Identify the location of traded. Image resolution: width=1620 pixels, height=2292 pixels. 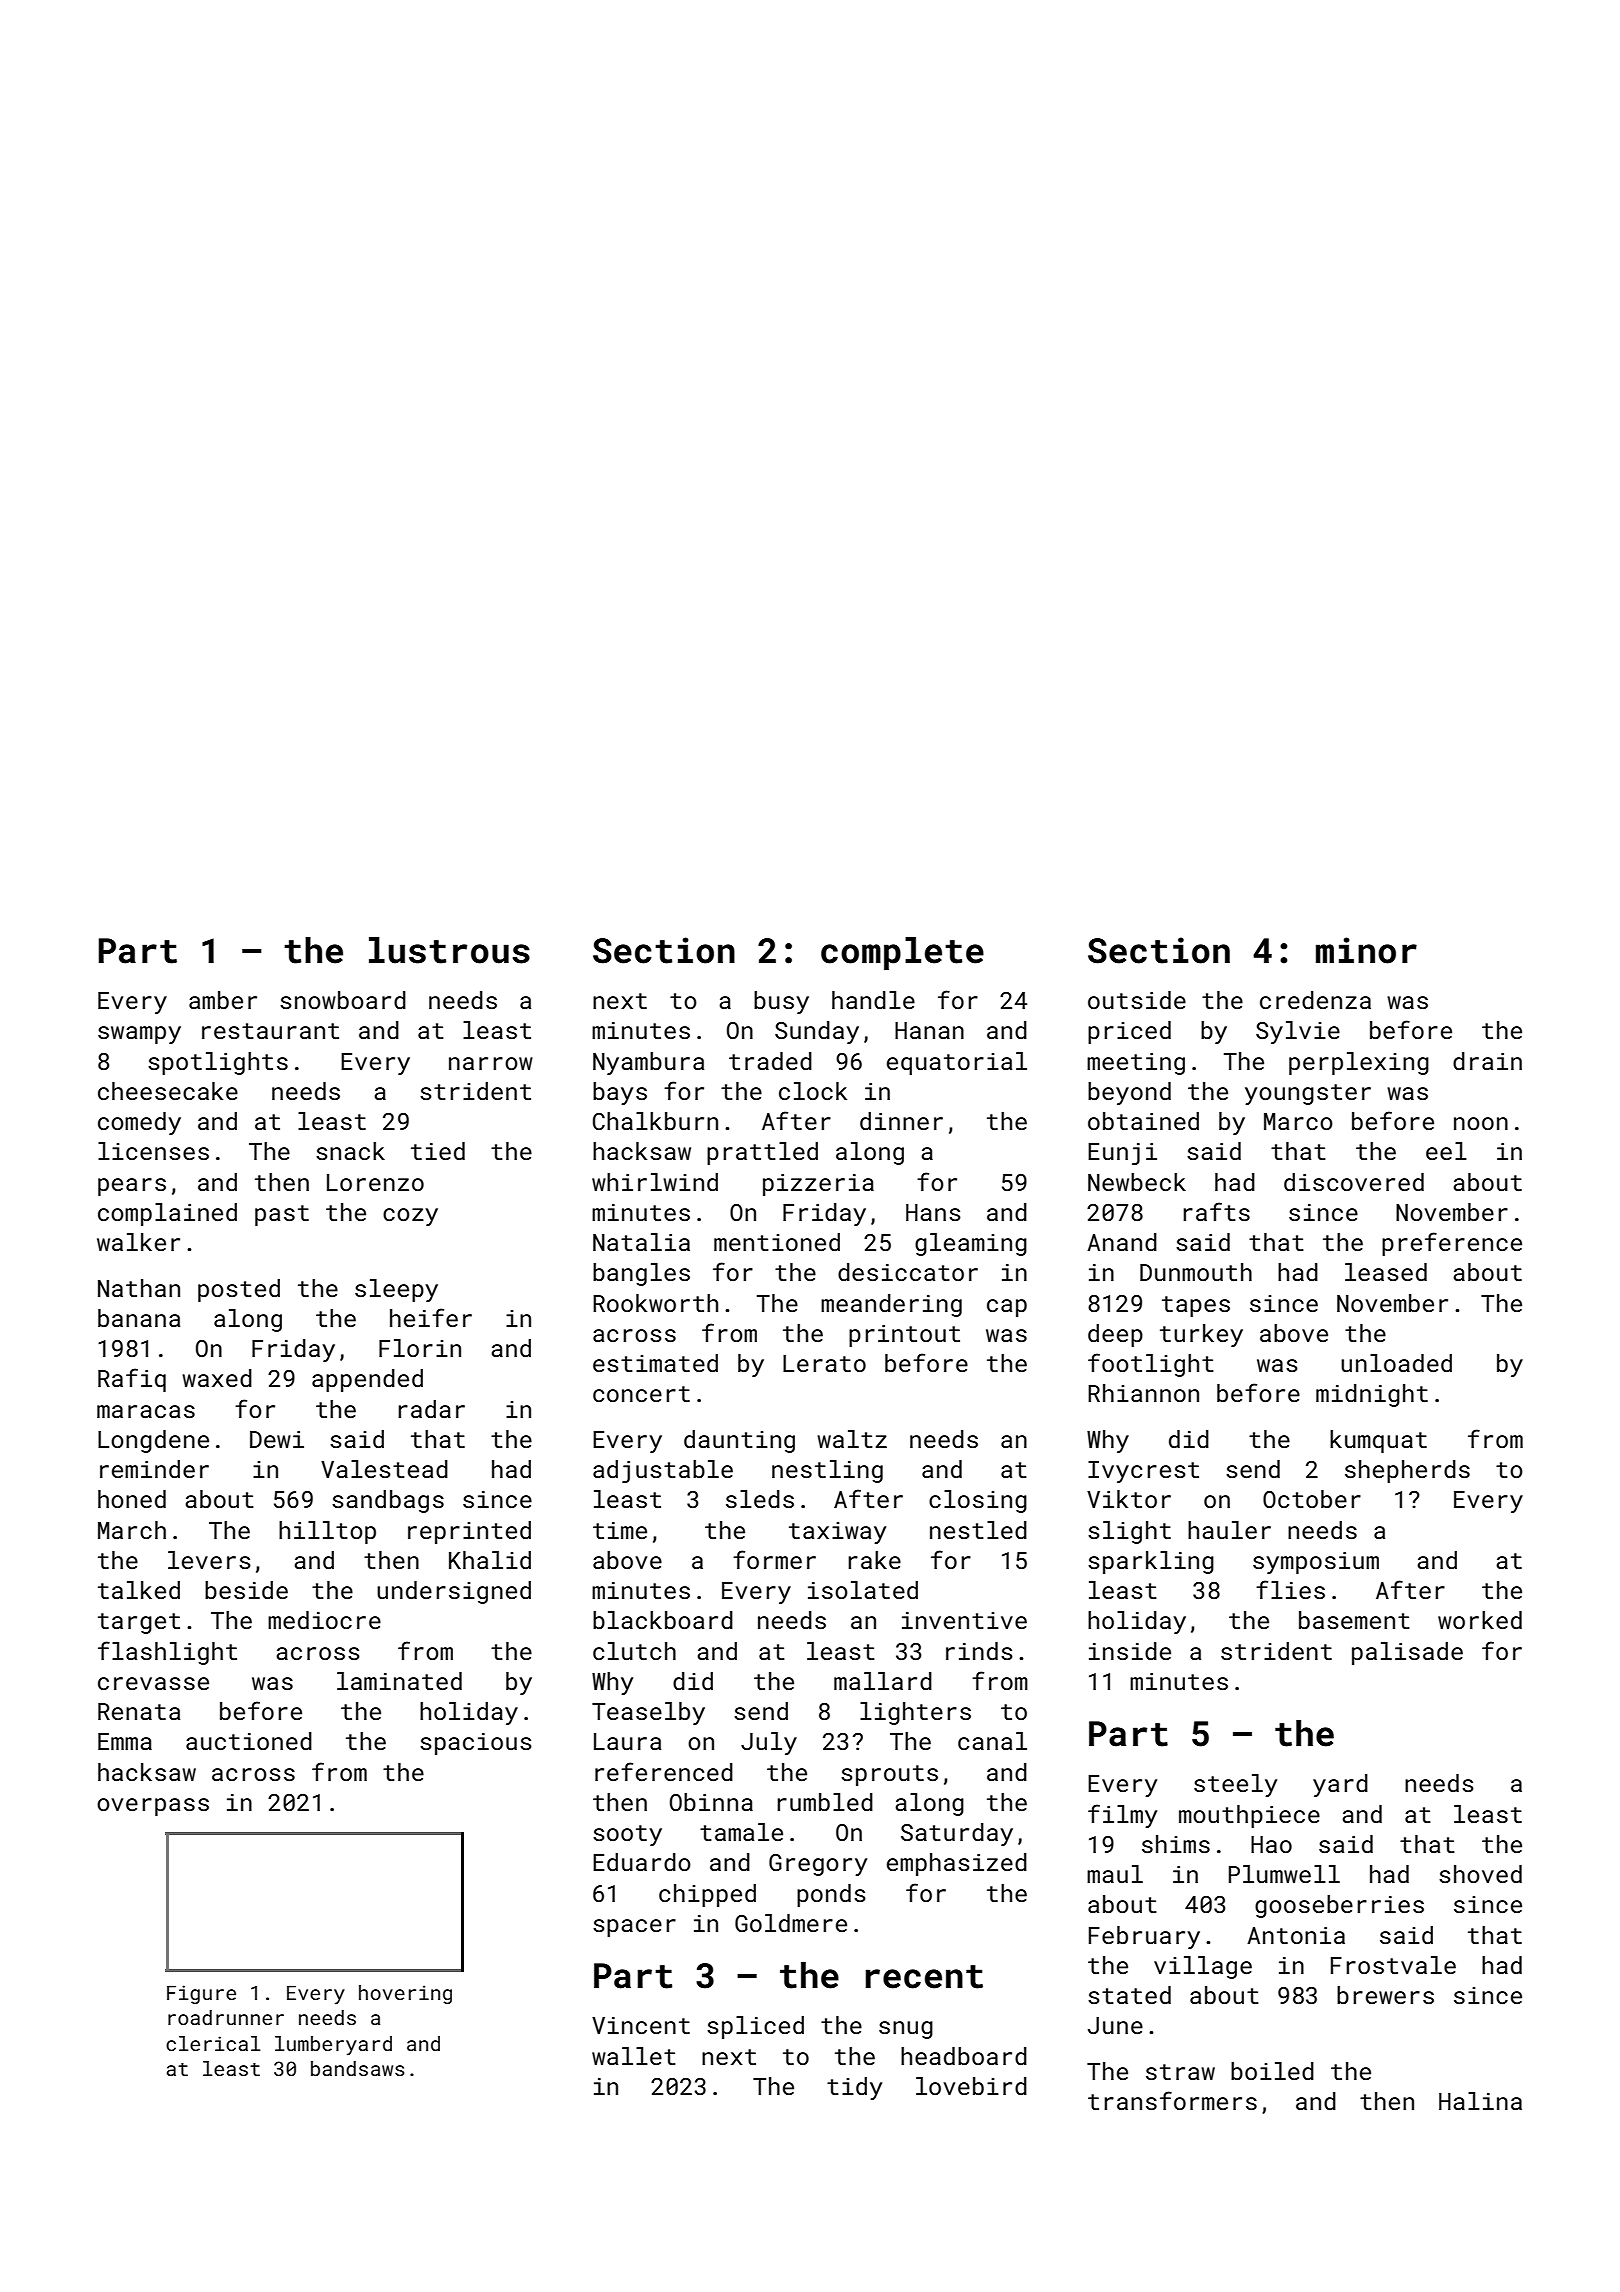
(770, 1061).
